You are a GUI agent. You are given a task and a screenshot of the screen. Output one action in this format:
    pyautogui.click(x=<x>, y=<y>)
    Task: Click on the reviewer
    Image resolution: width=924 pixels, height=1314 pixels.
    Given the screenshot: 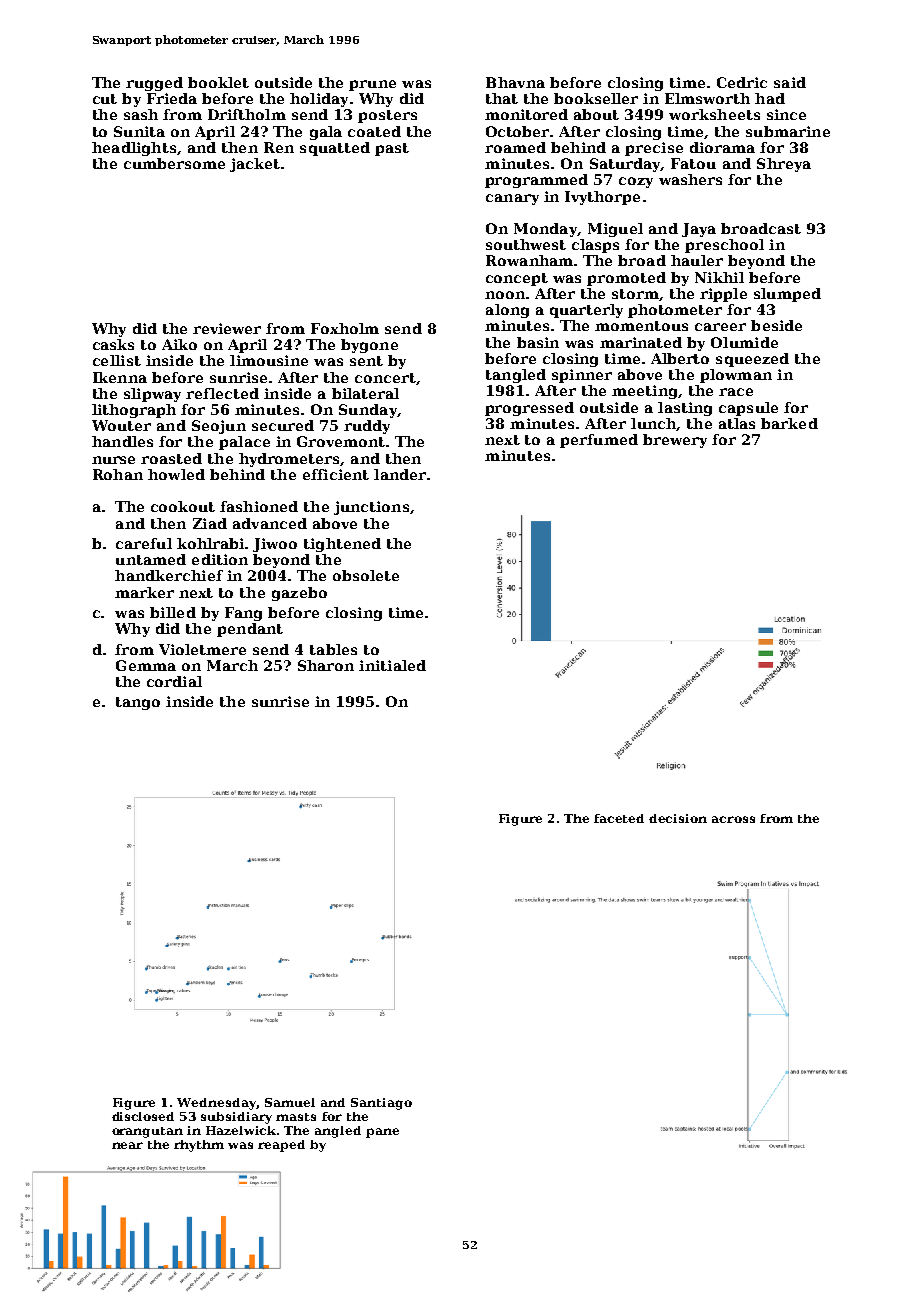 What is the action you would take?
    pyautogui.click(x=227, y=328)
